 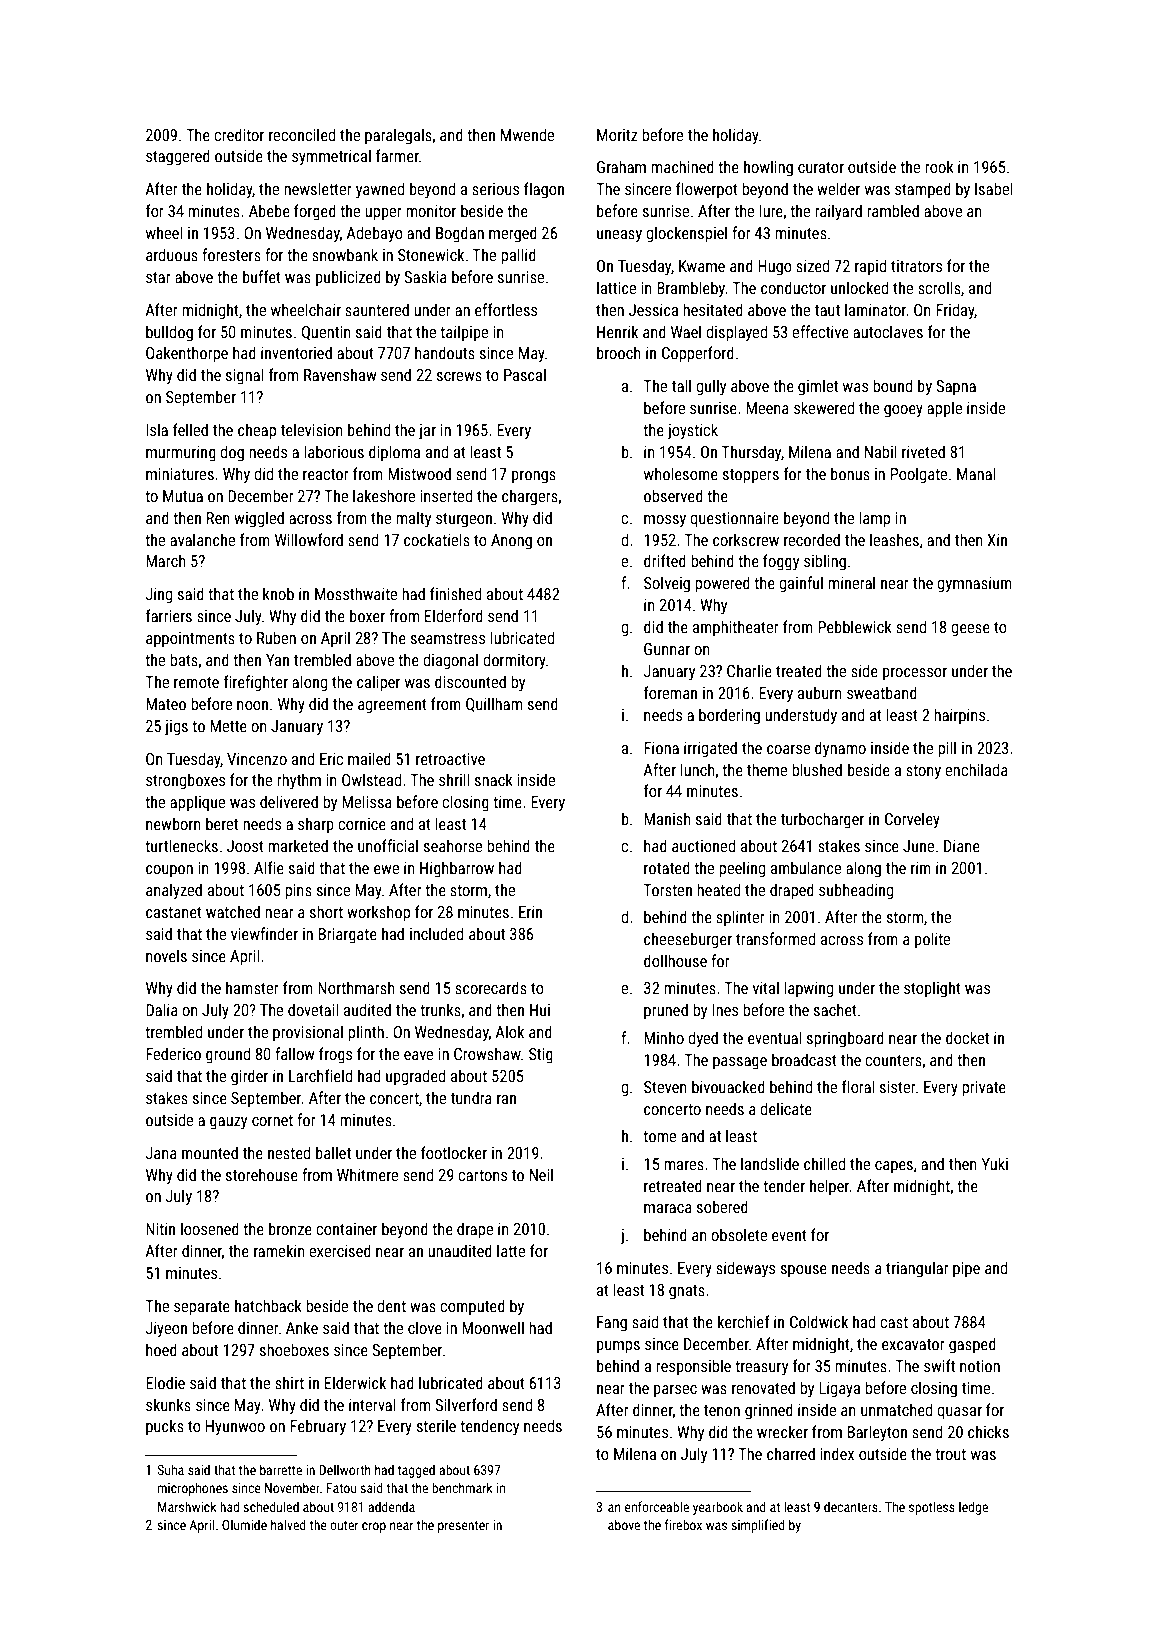 I want to click on ledge, so click(x=973, y=1508).
